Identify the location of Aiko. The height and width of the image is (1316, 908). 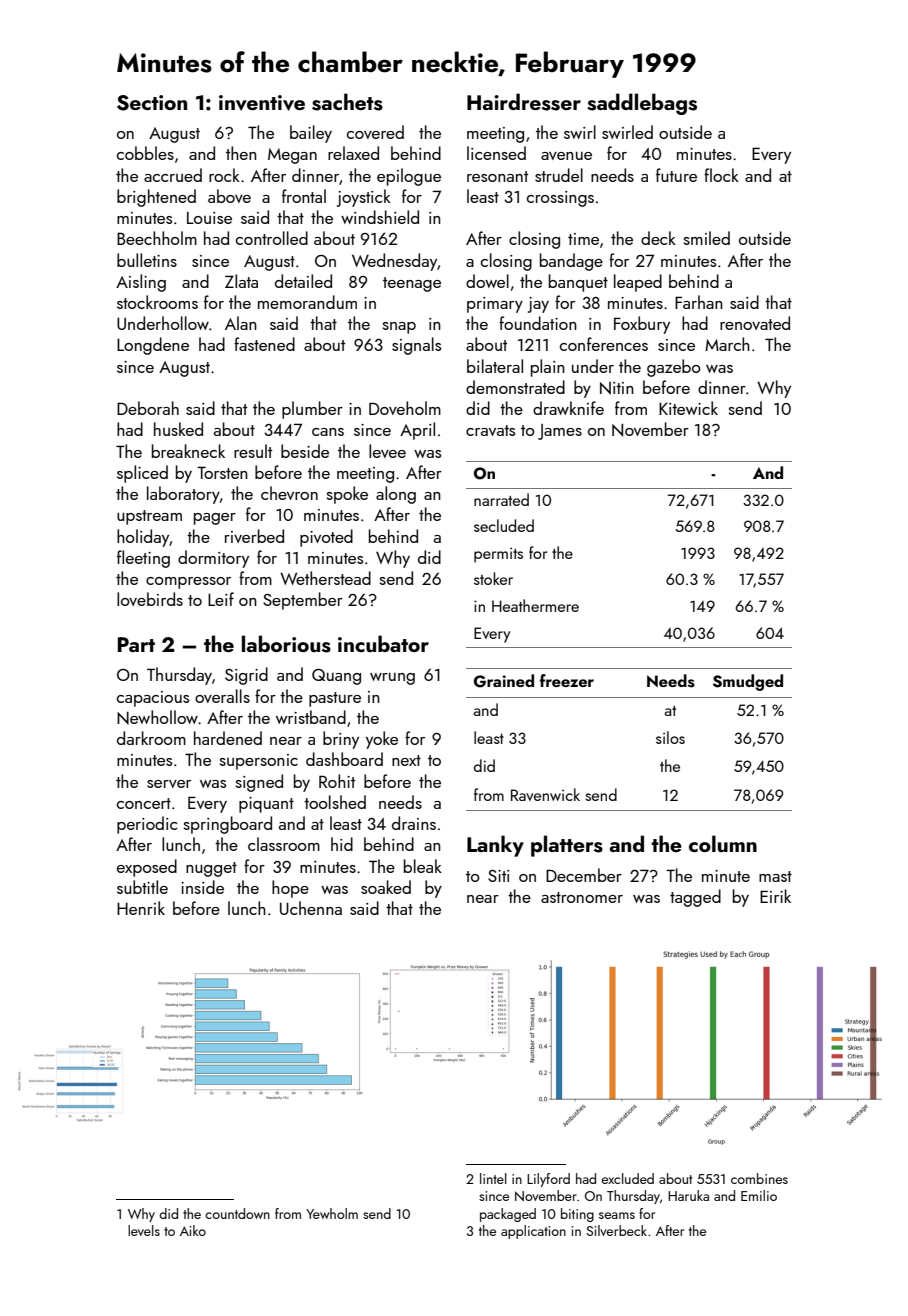
(193, 1230).
